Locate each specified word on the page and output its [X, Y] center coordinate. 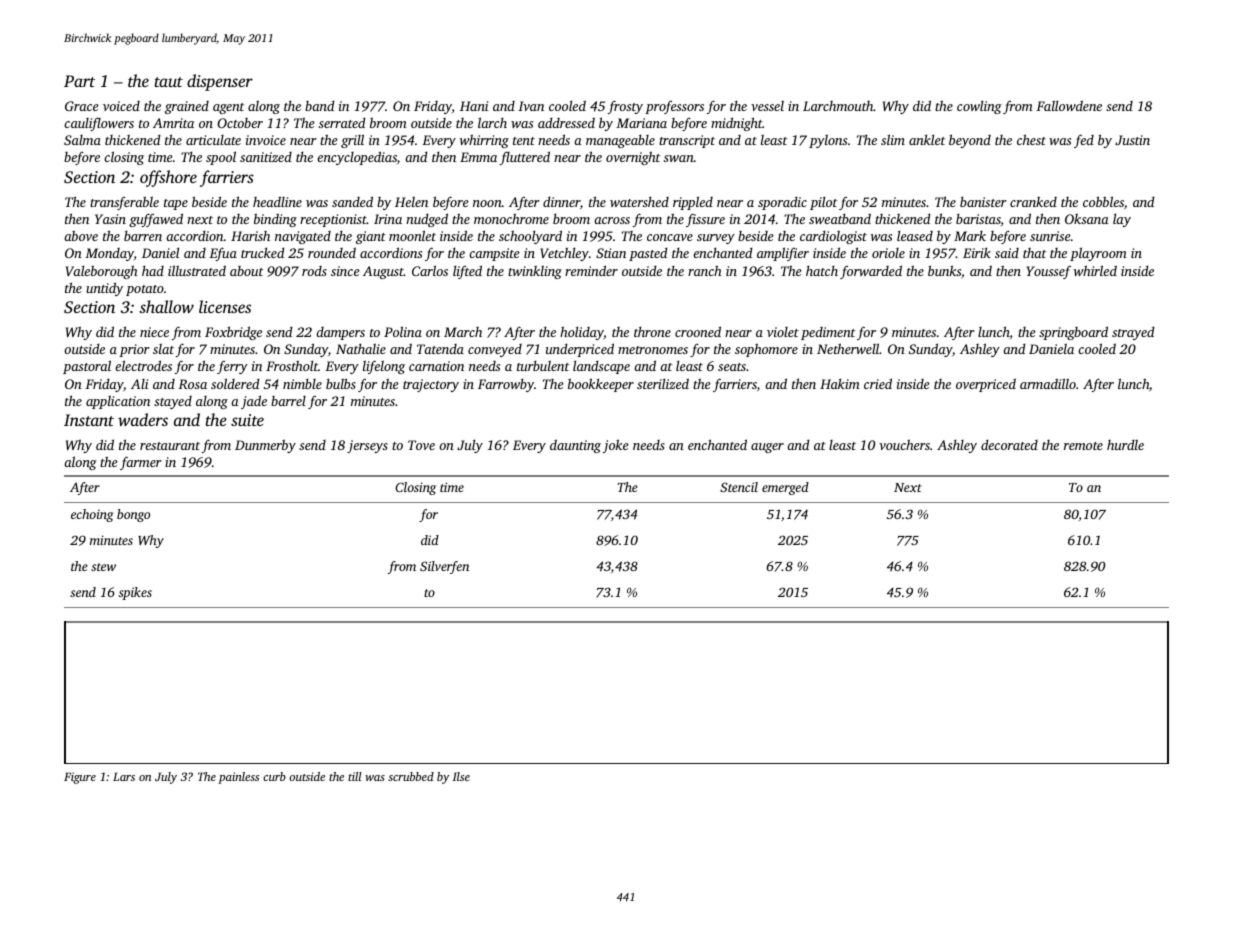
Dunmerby [265, 446]
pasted [648, 254]
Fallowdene [1069, 105]
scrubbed [411, 776]
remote [1083, 446]
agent [228, 108]
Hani [474, 106]
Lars [124, 776]
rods [314, 271]
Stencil [739, 487]
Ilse [461, 776]
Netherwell [848, 348]
